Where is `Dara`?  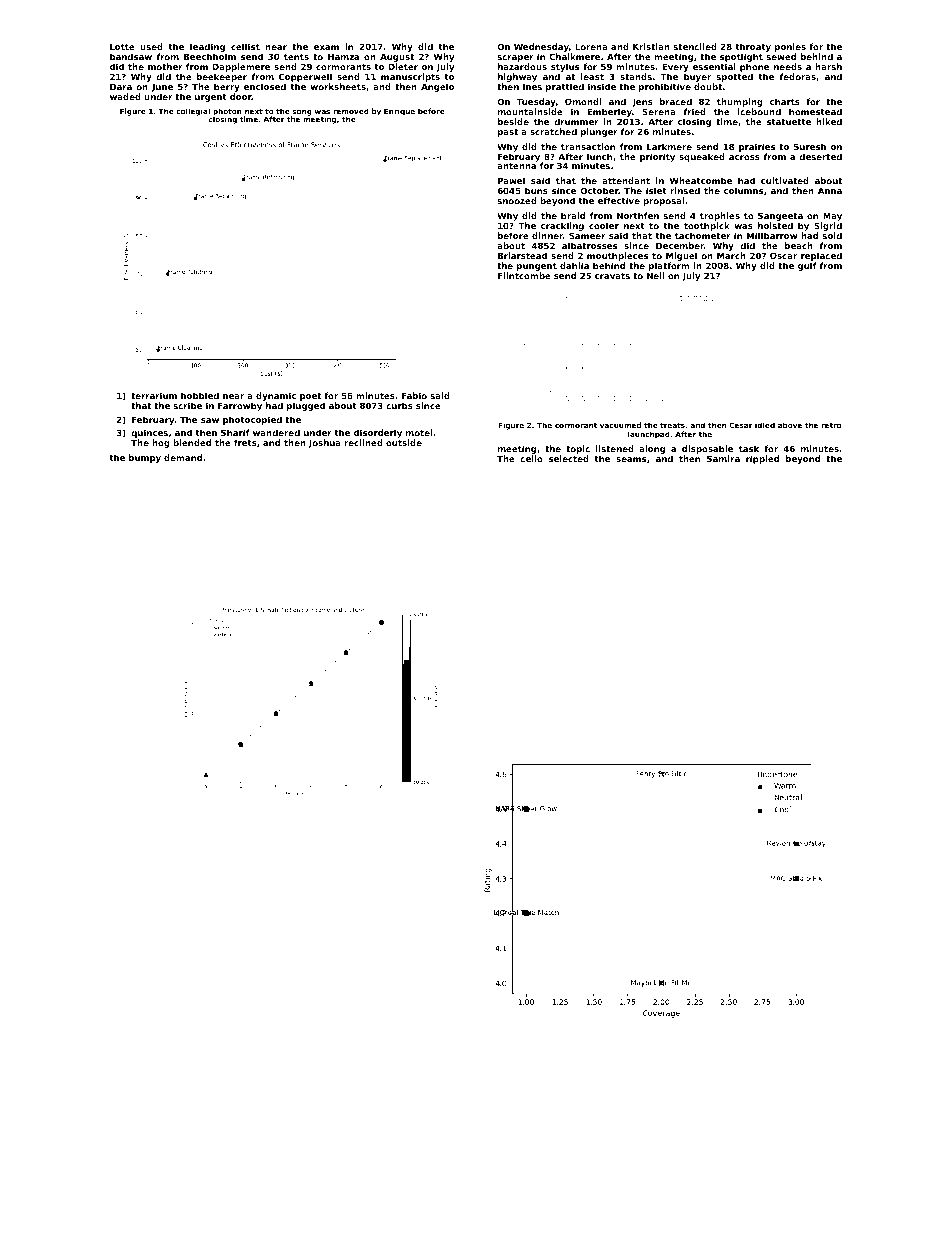
Dara is located at coordinates (121, 87).
